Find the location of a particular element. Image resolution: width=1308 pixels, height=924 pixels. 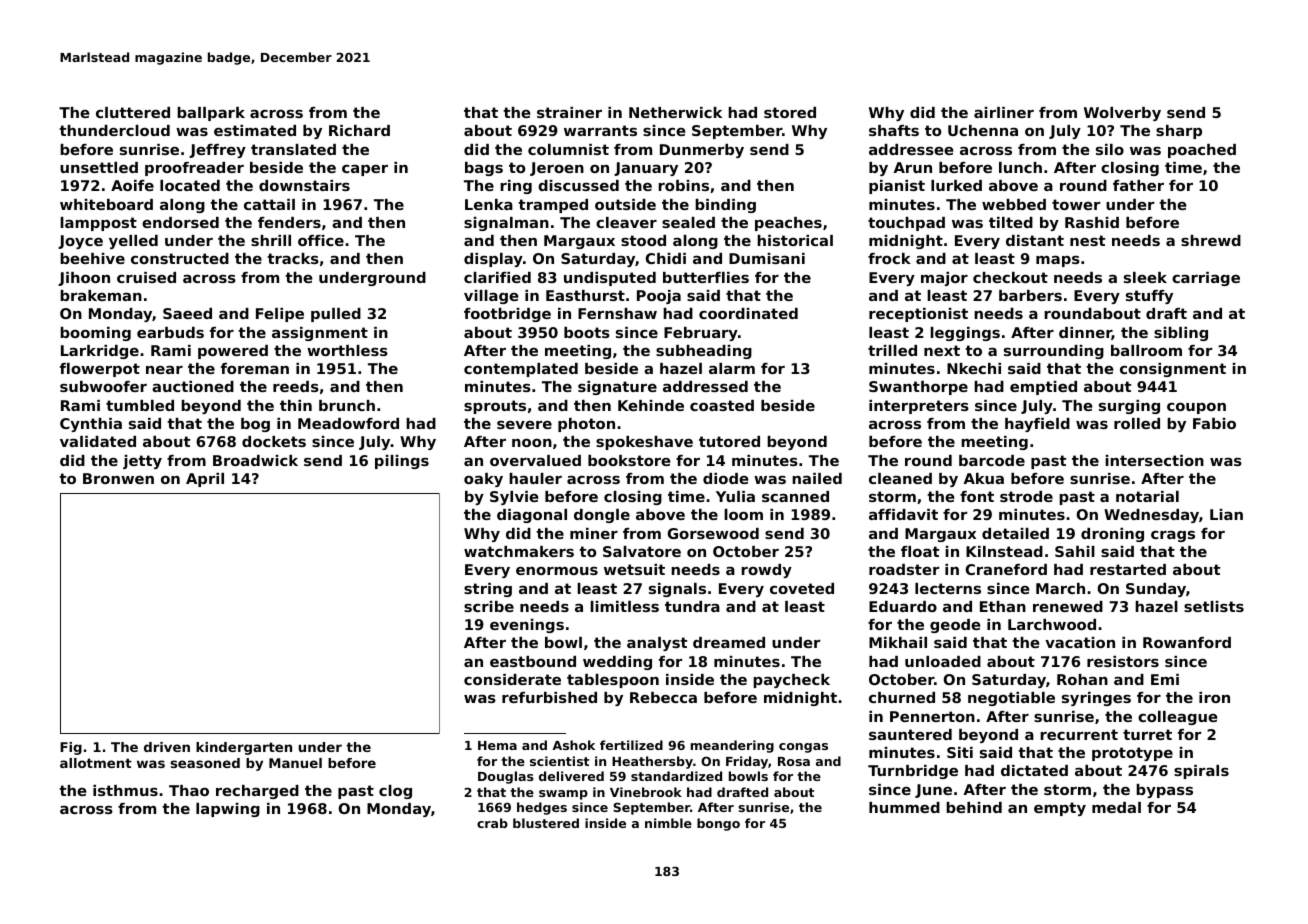

ballroom is located at coordinates (1146, 350).
